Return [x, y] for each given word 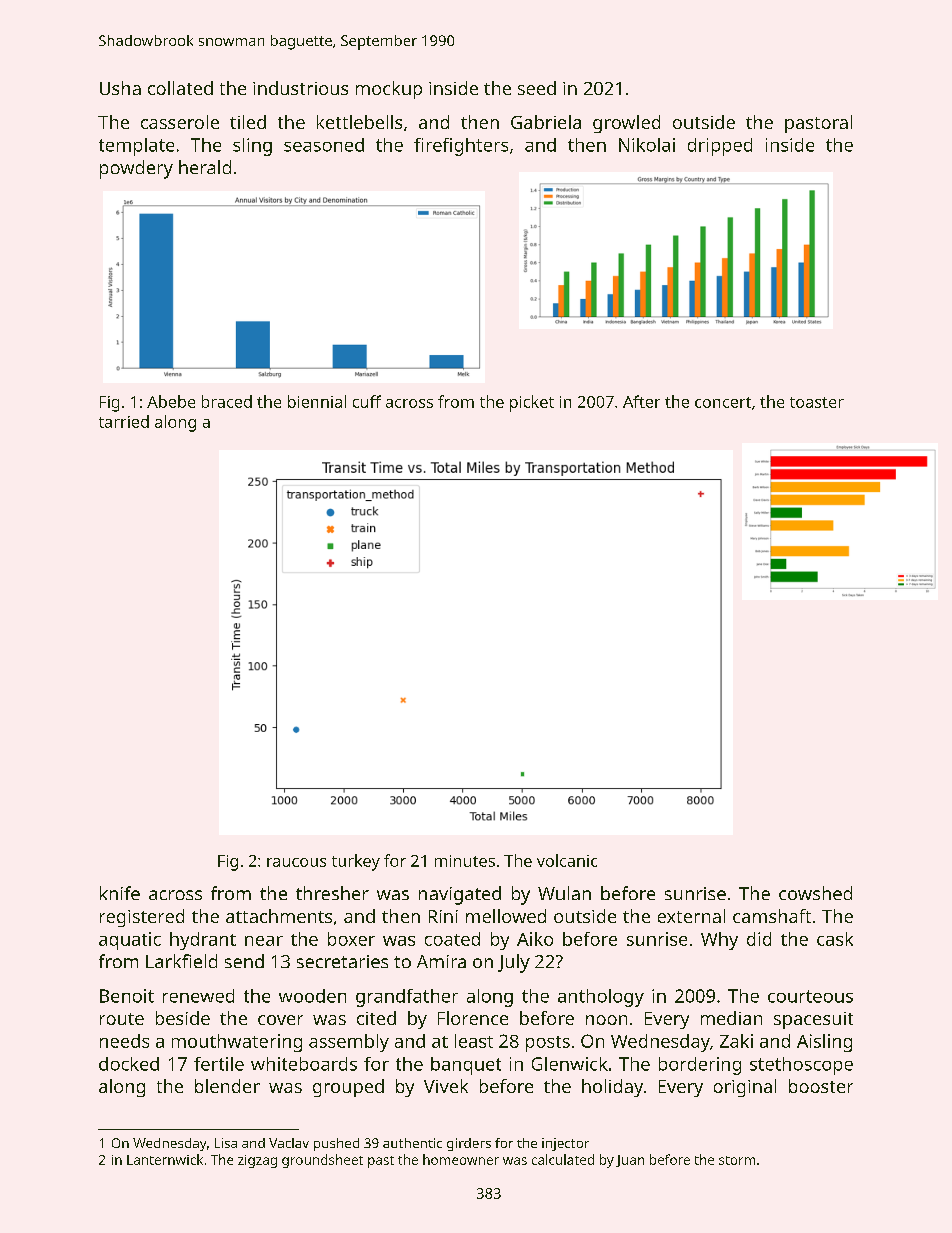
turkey [356, 862]
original [745, 1088]
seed [537, 88]
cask [835, 939]
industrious [300, 88]
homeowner [461, 1159]
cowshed [815, 893]
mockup [389, 90]
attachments [279, 916]
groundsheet [322, 1161]
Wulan [564, 893]
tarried [124, 421]
